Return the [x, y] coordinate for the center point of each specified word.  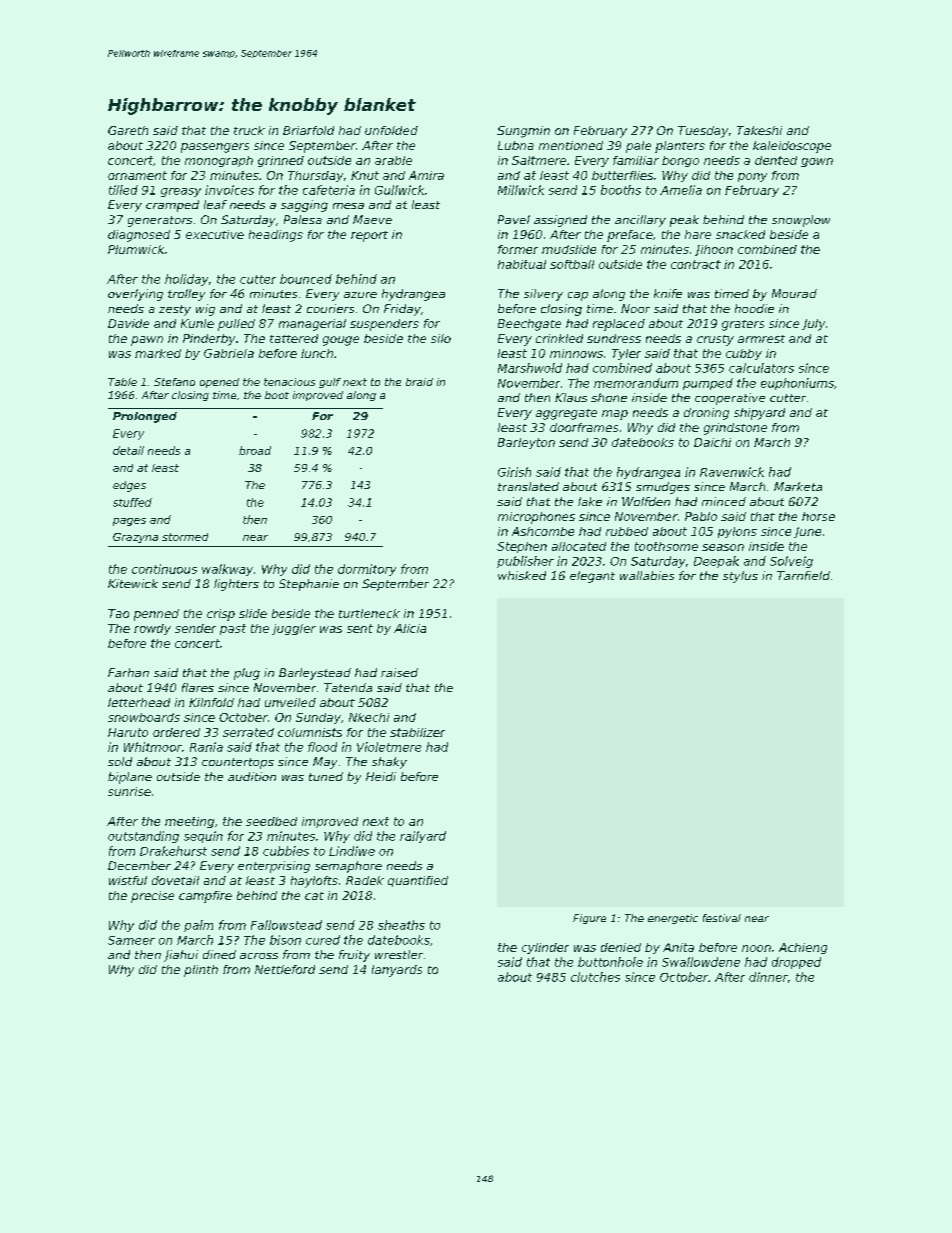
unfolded [391, 130]
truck [249, 130]
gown [817, 162]
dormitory [367, 570]
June [807, 532]
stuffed [132, 502]
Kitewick [133, 583]
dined [219, 954]
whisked [522, 575]
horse [818, 516]
